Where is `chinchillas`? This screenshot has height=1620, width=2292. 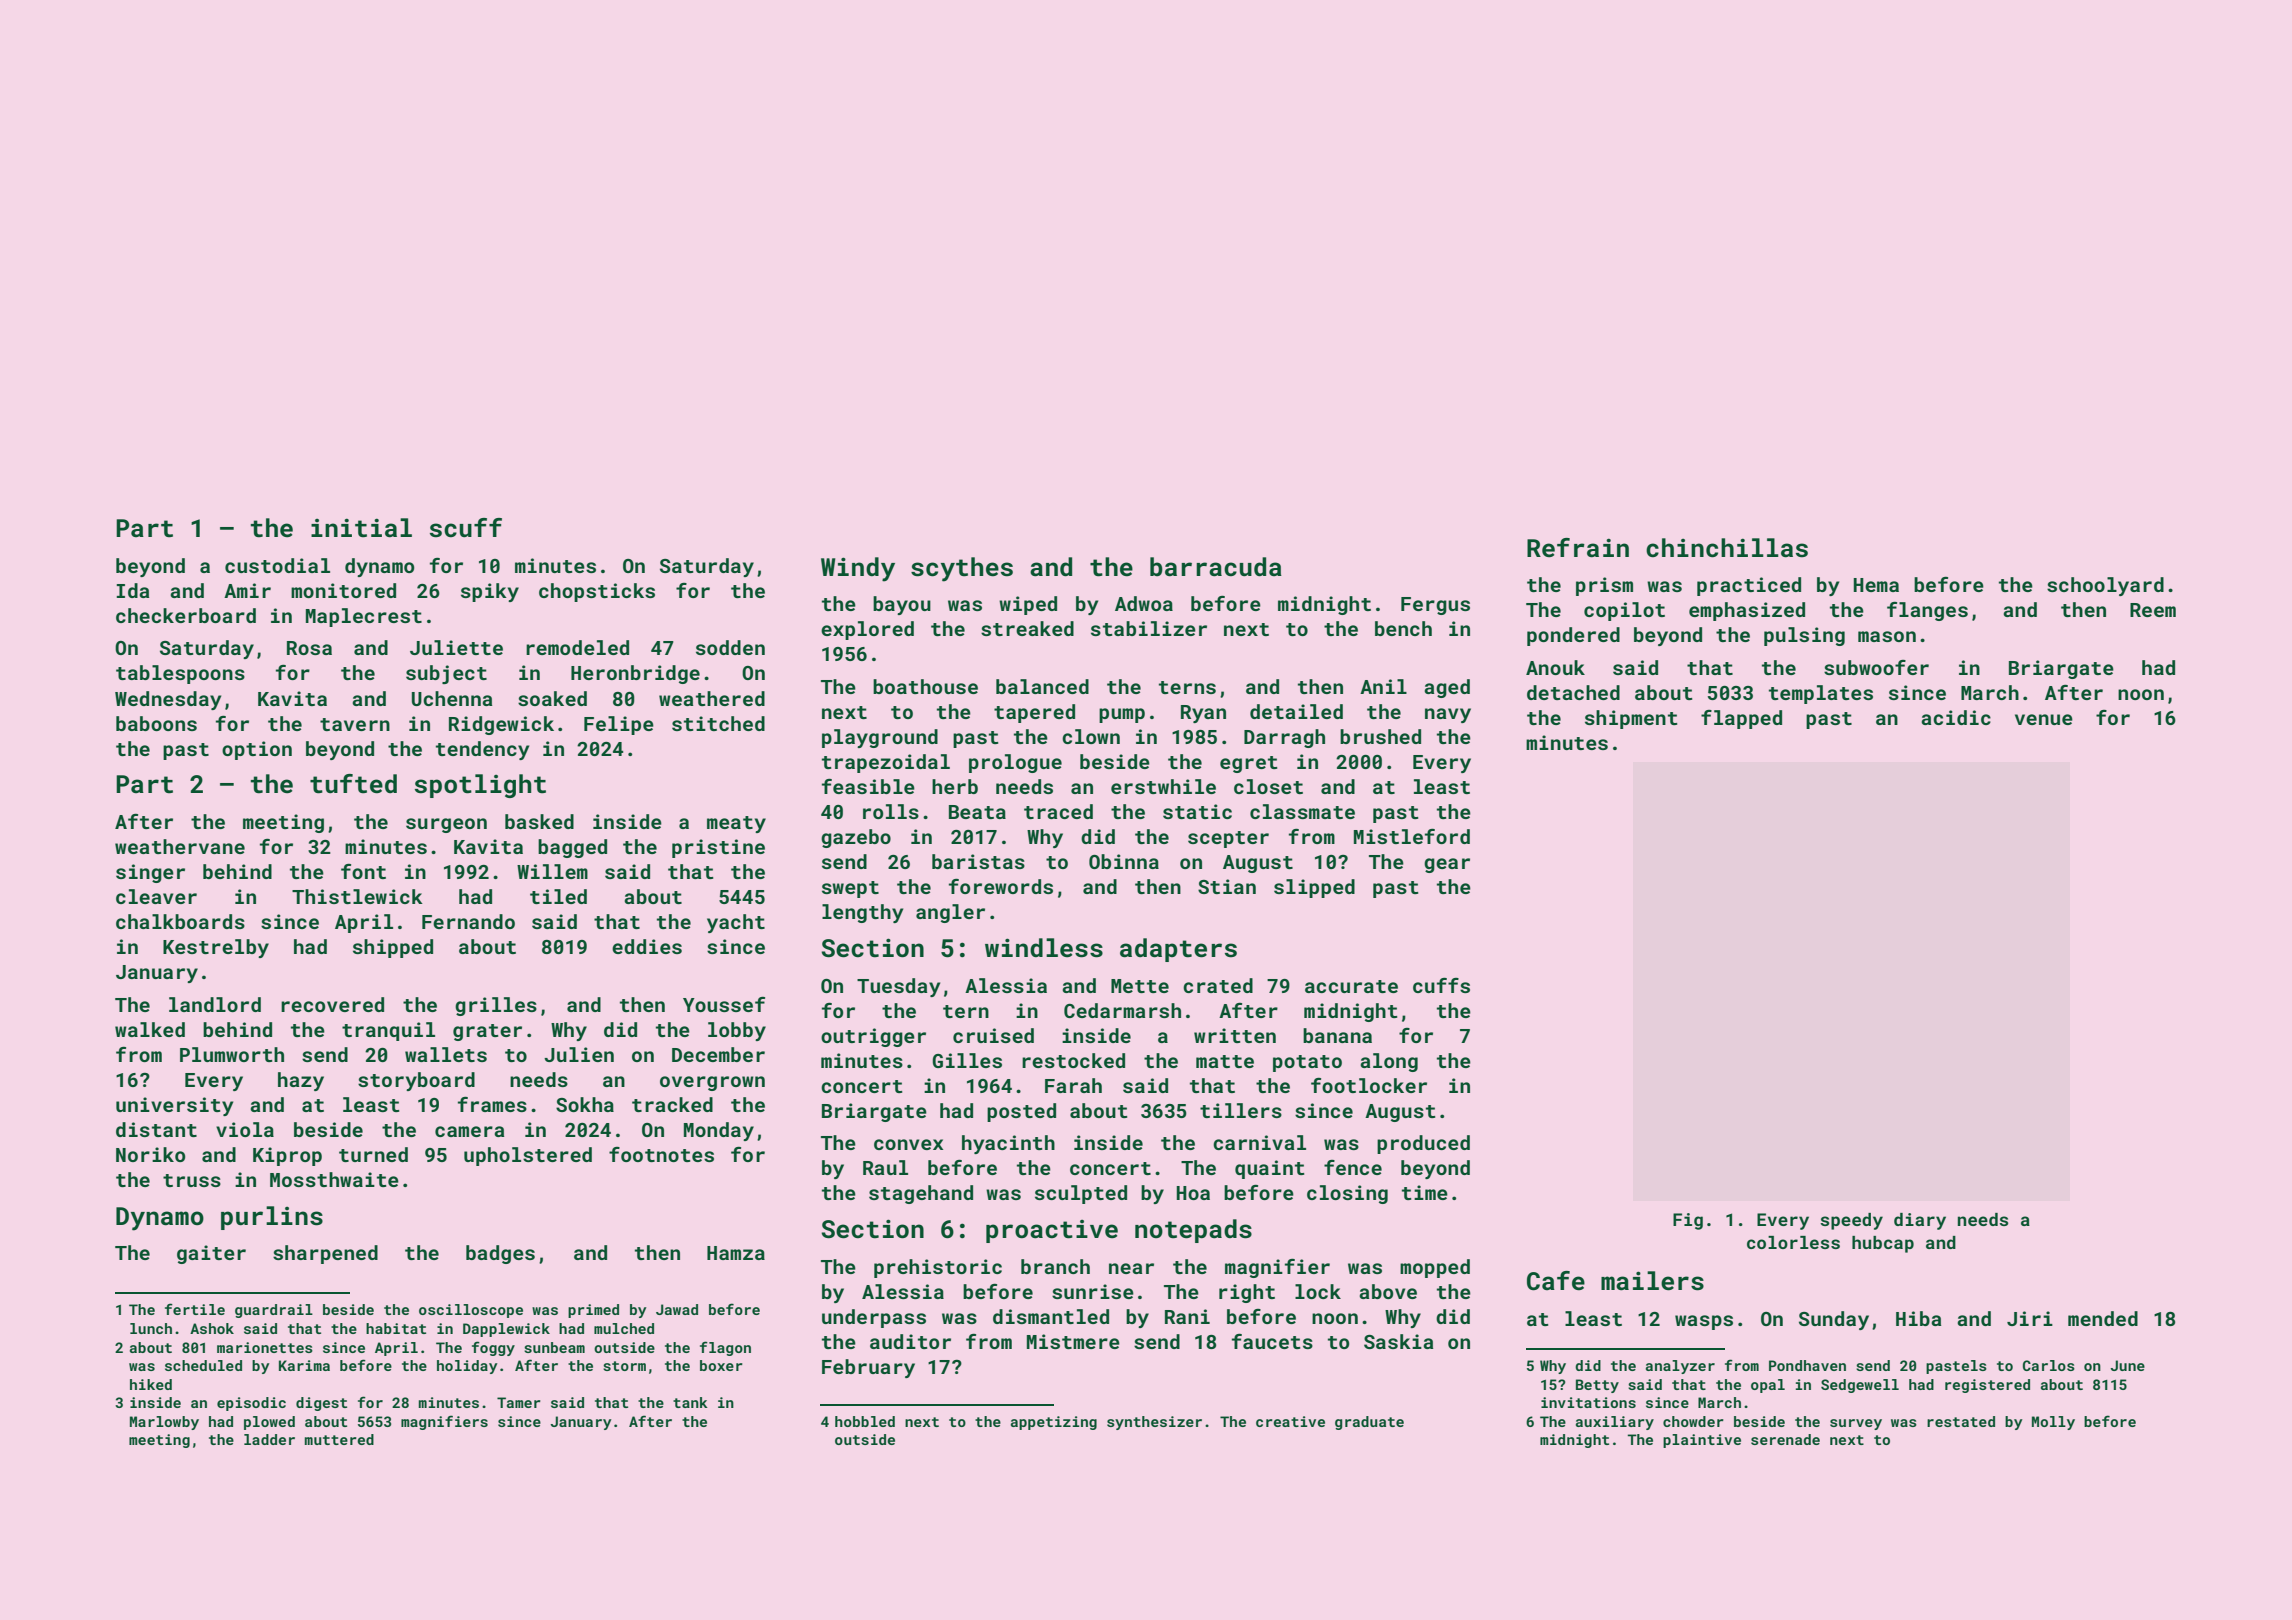
chinchillas is located at coordinates (1727, 548).
